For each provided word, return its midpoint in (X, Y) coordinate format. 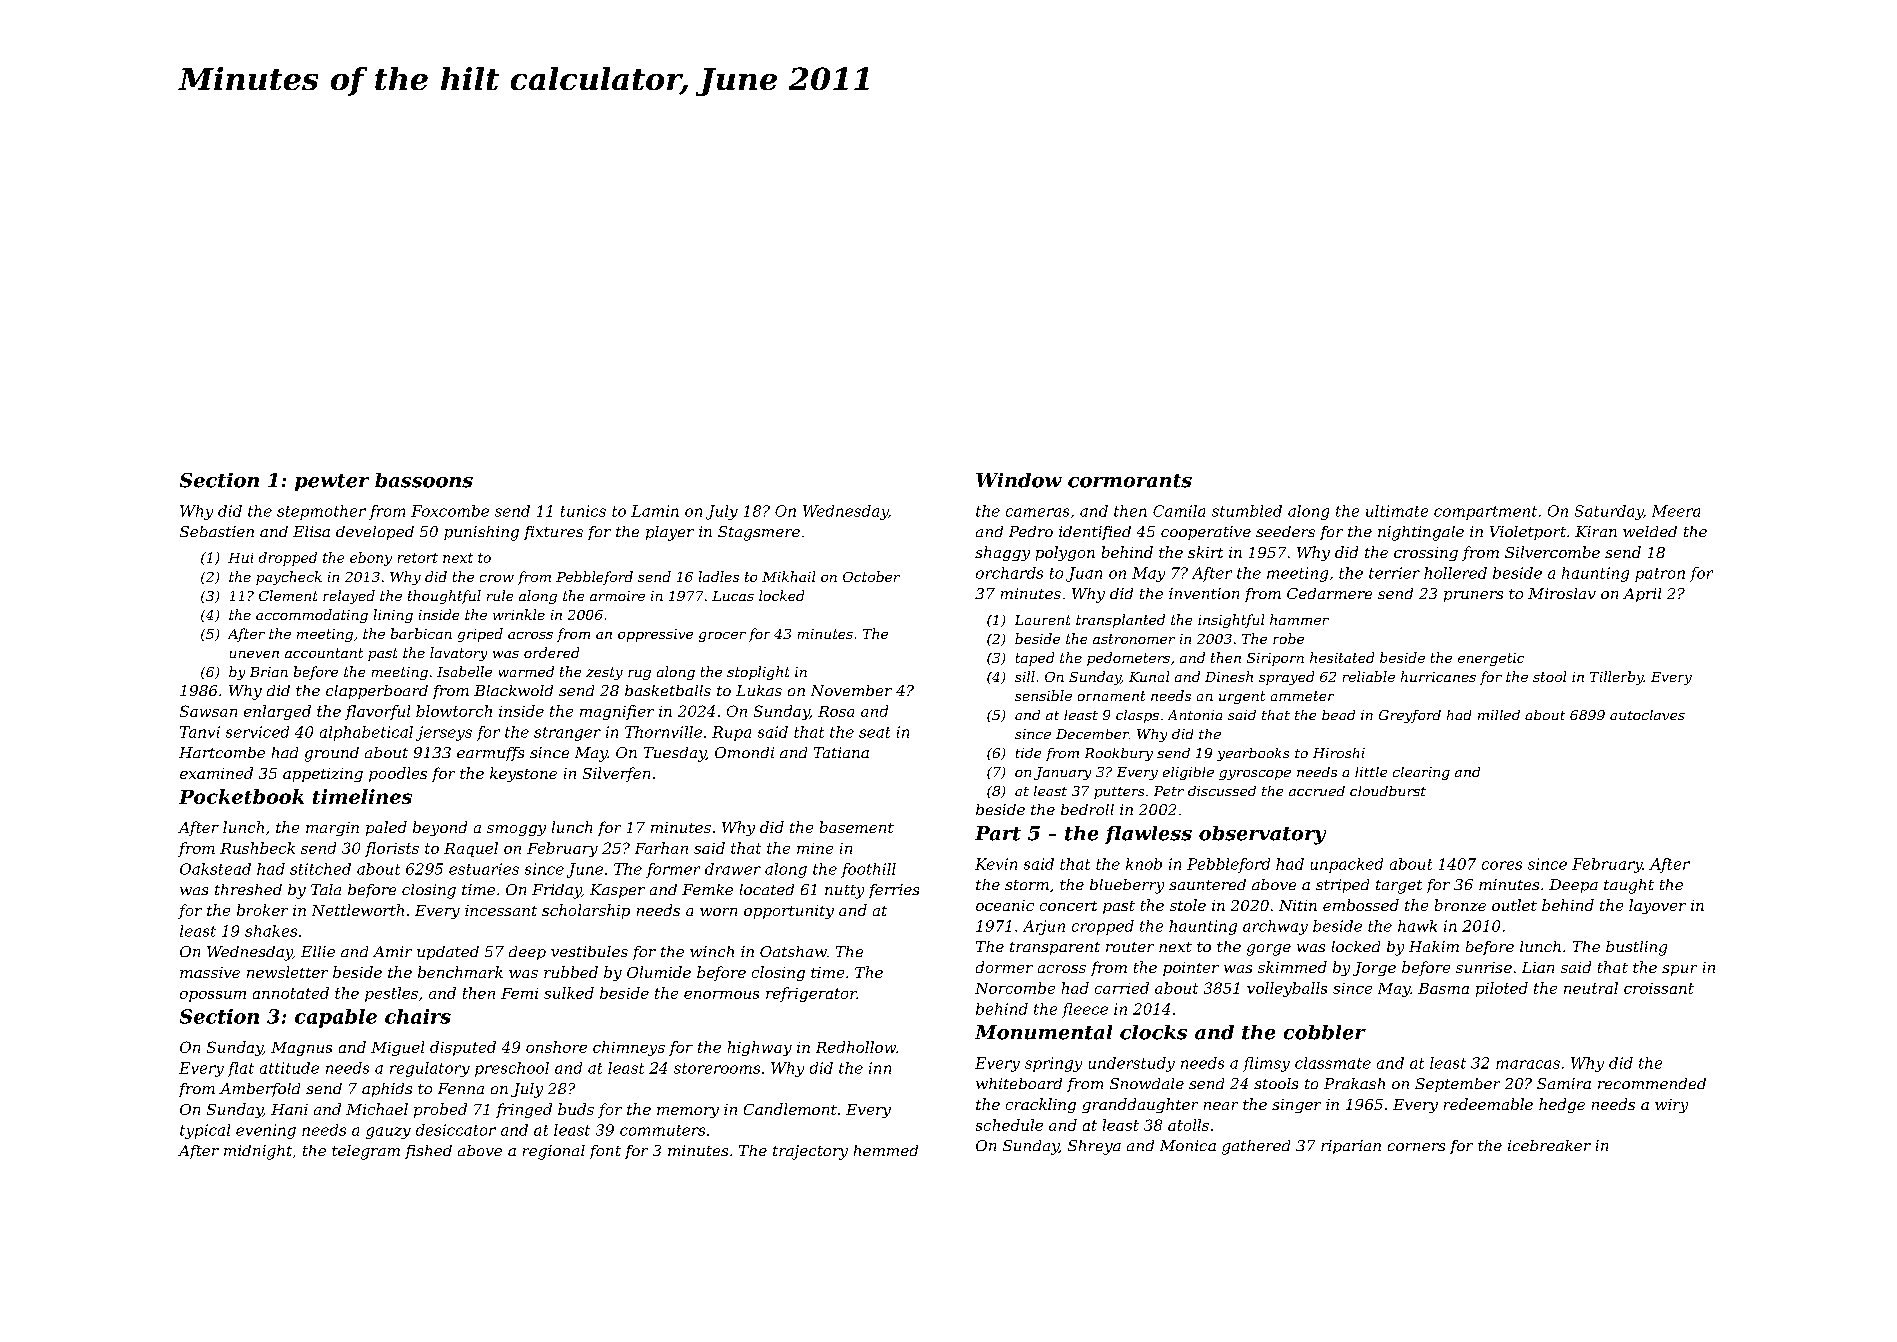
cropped (1103, 927)
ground (332, 754)
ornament (1111, 696)
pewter (332, 482)
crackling (1041, 1105)
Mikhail (788, 576)
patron (1660, 575)
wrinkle (519, 614)
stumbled (1247, 511)
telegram (366, 1152)
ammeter (1302, 696)
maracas (1528, 1064)
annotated (291, 993)
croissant (1659, 988)
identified (1095, 533)
